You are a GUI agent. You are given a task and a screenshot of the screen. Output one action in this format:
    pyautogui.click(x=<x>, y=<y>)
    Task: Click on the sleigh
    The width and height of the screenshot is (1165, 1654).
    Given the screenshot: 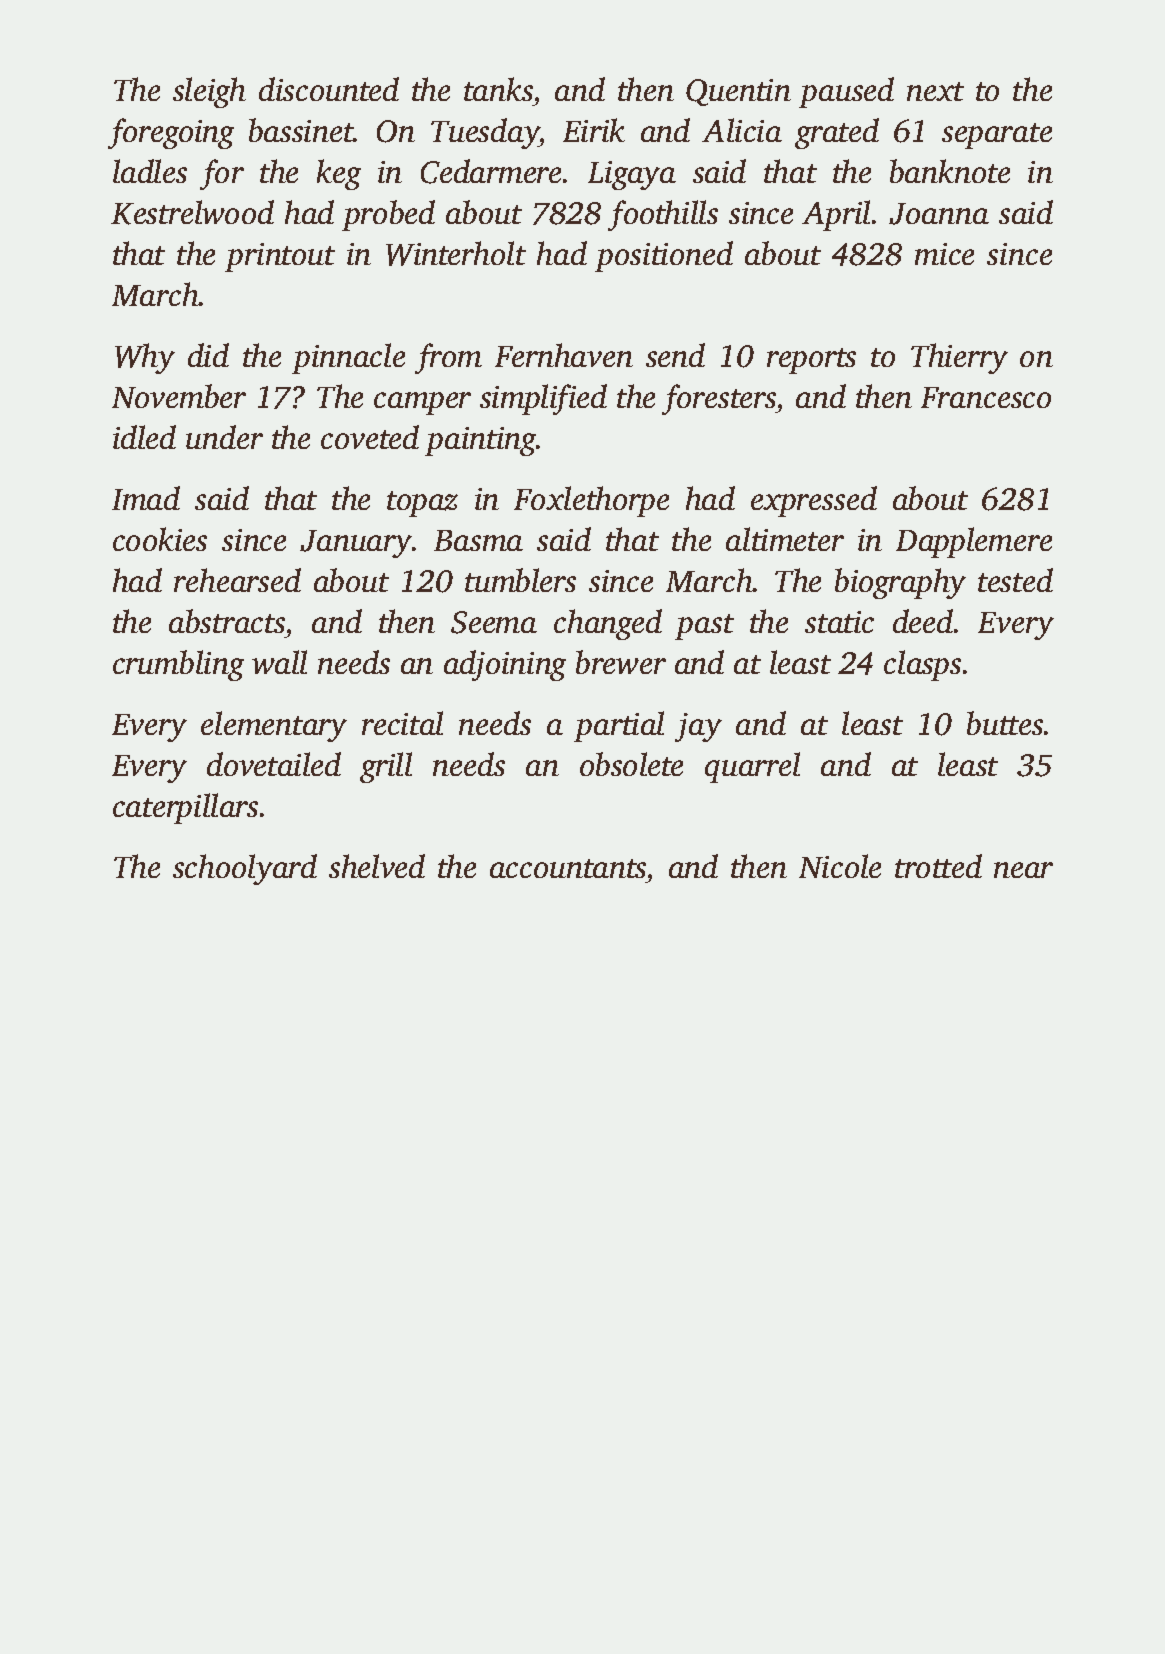 What is the action you would take?
    pyautogui.click(x=209, y=92)
